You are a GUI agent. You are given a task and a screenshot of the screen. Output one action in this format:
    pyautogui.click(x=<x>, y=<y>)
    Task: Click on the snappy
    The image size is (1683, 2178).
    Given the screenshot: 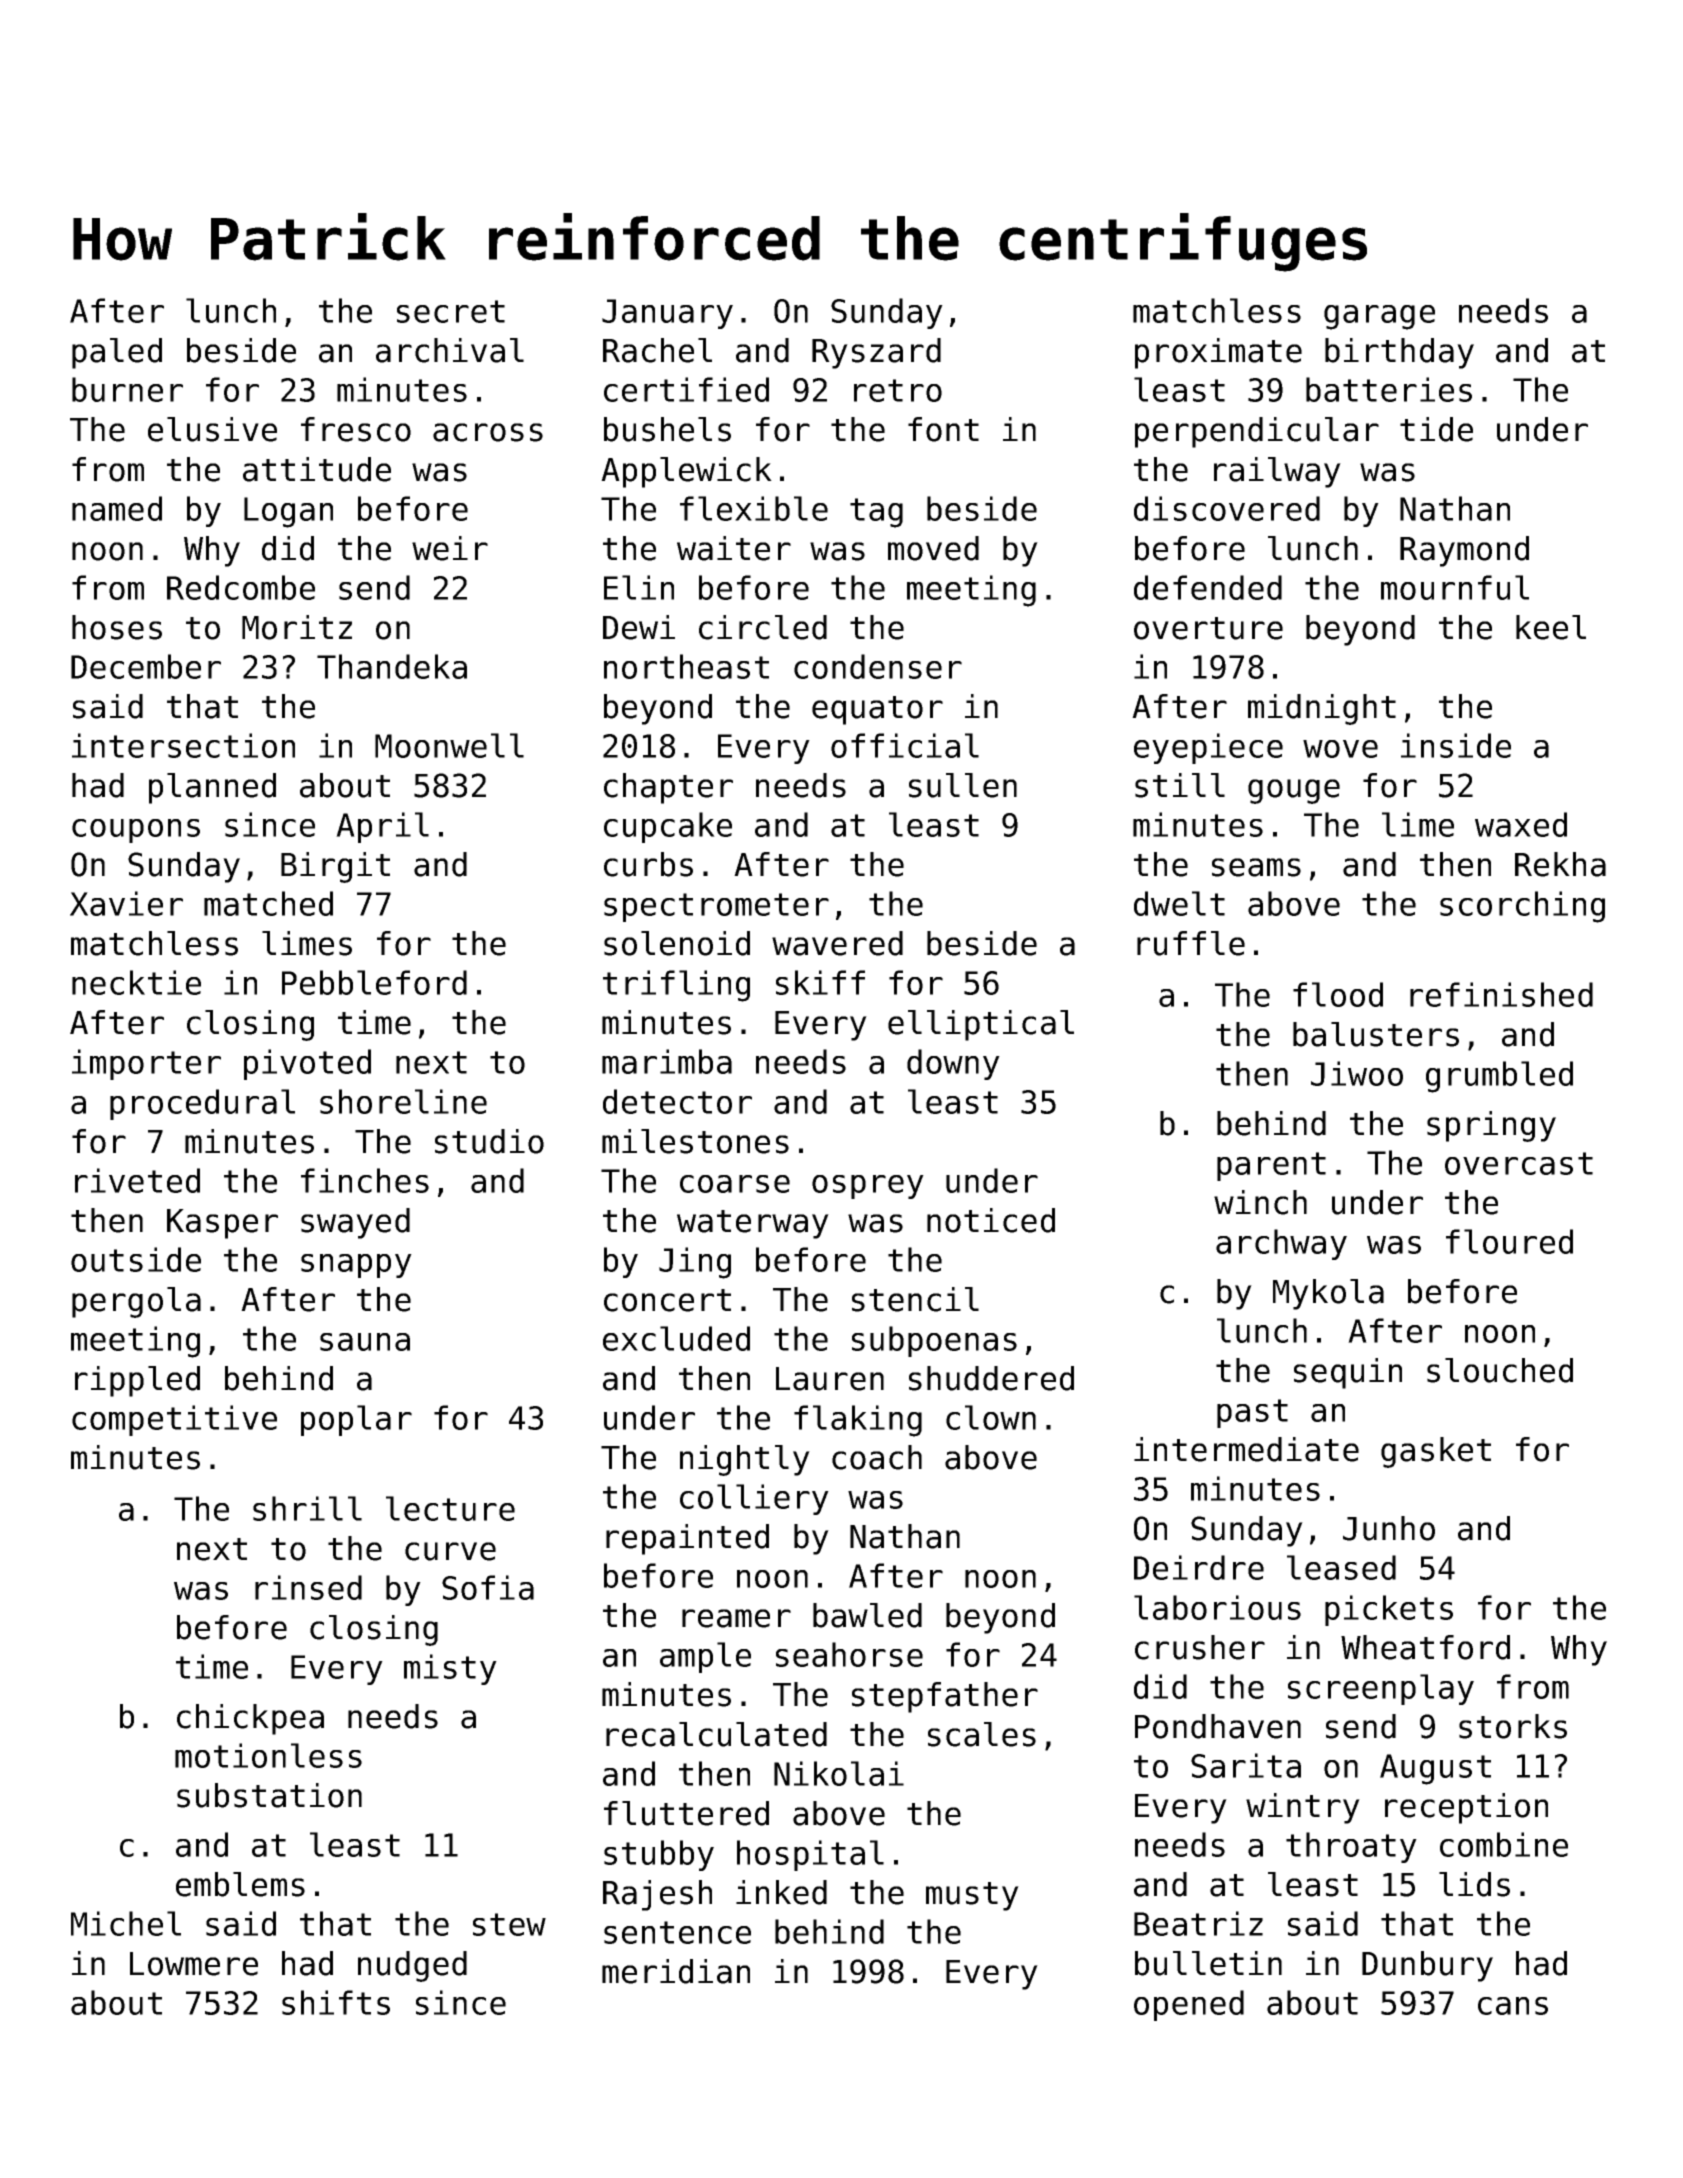 What is the action you would take?
    pyautogui.click(x=356, y=1266)
